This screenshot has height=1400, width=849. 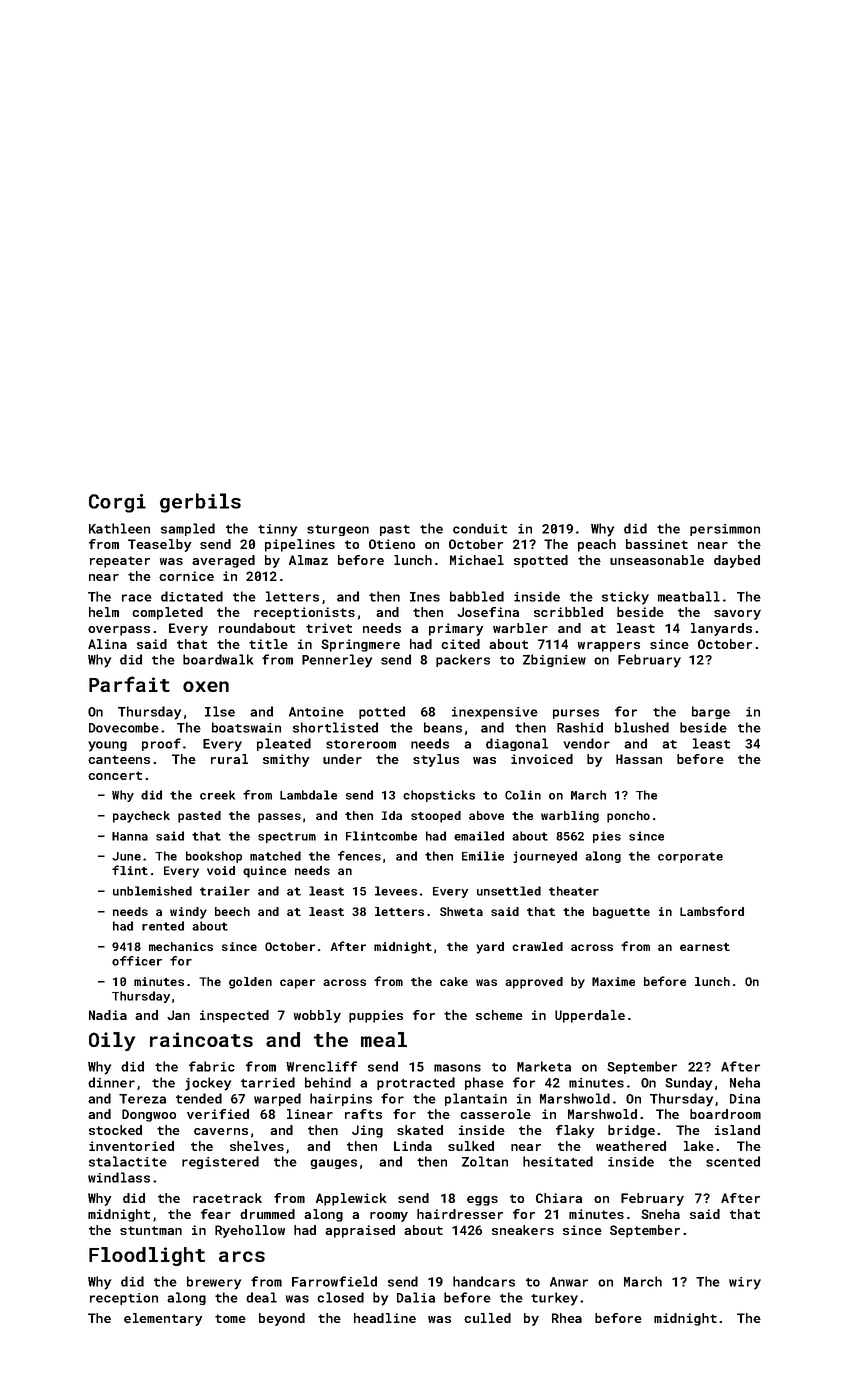 I want to click on caper, so click(x=297, y=984).
